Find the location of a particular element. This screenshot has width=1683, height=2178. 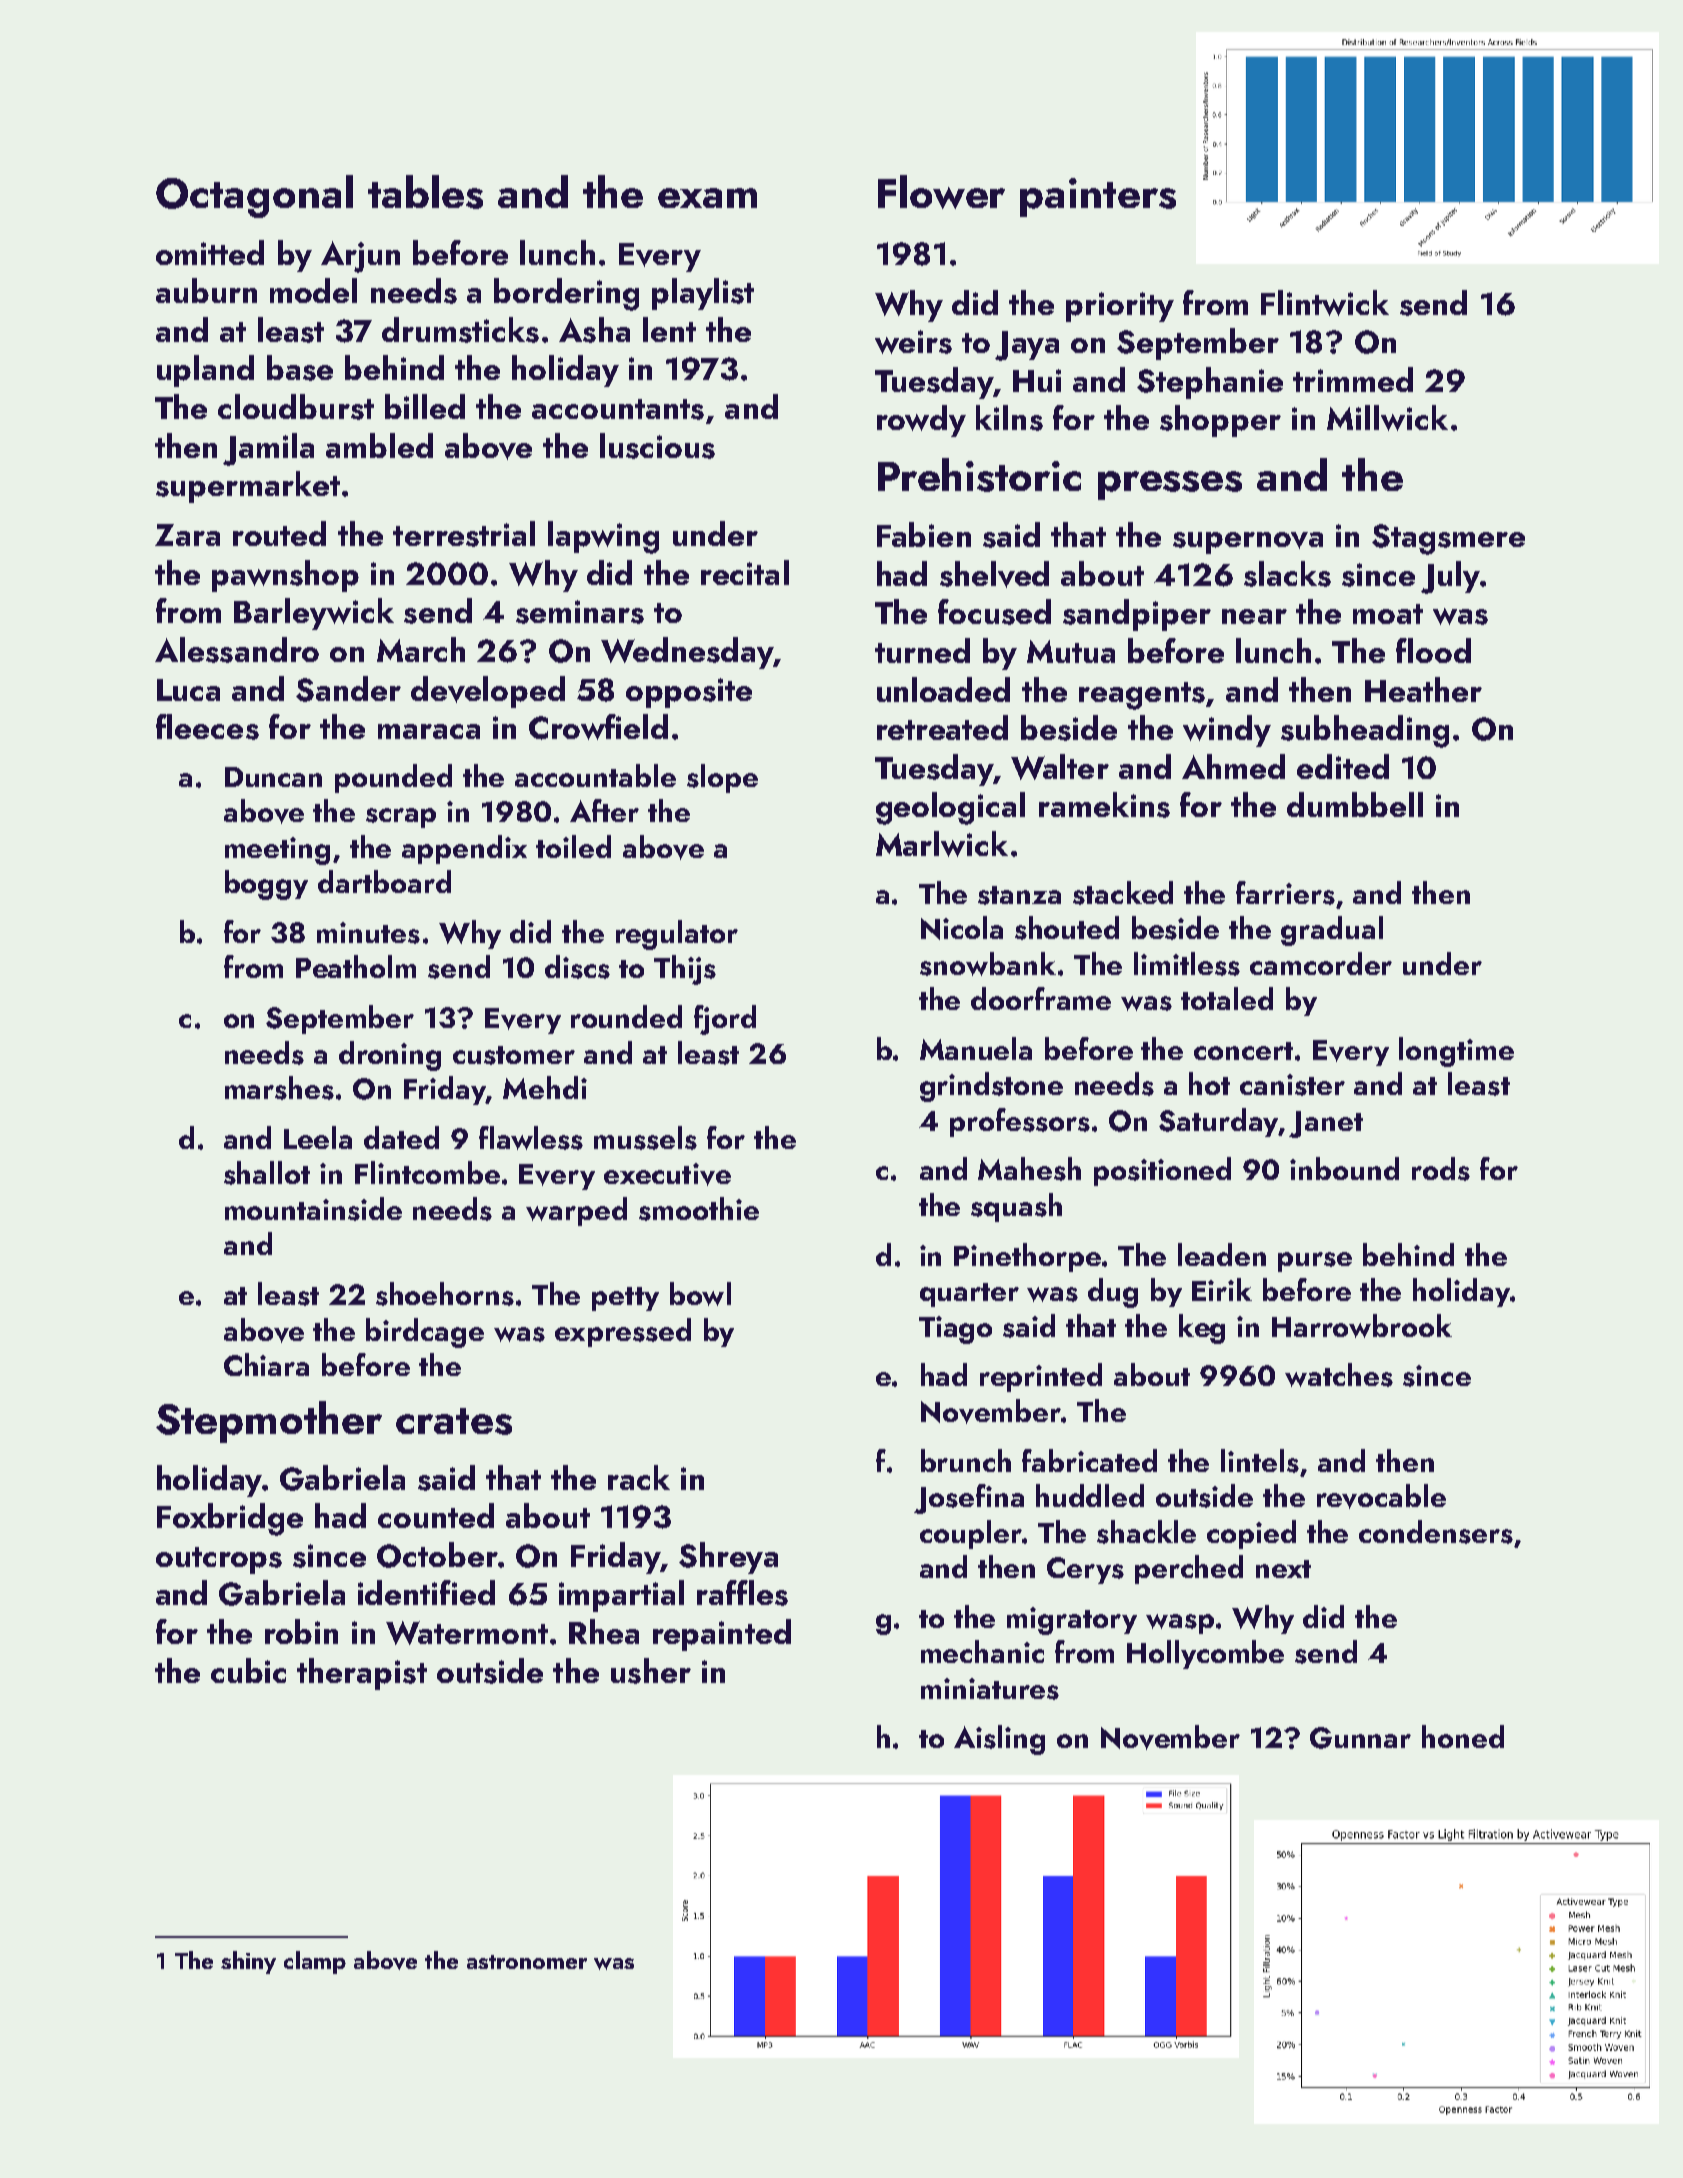

squash is located at coordinates (1016, 1207).
